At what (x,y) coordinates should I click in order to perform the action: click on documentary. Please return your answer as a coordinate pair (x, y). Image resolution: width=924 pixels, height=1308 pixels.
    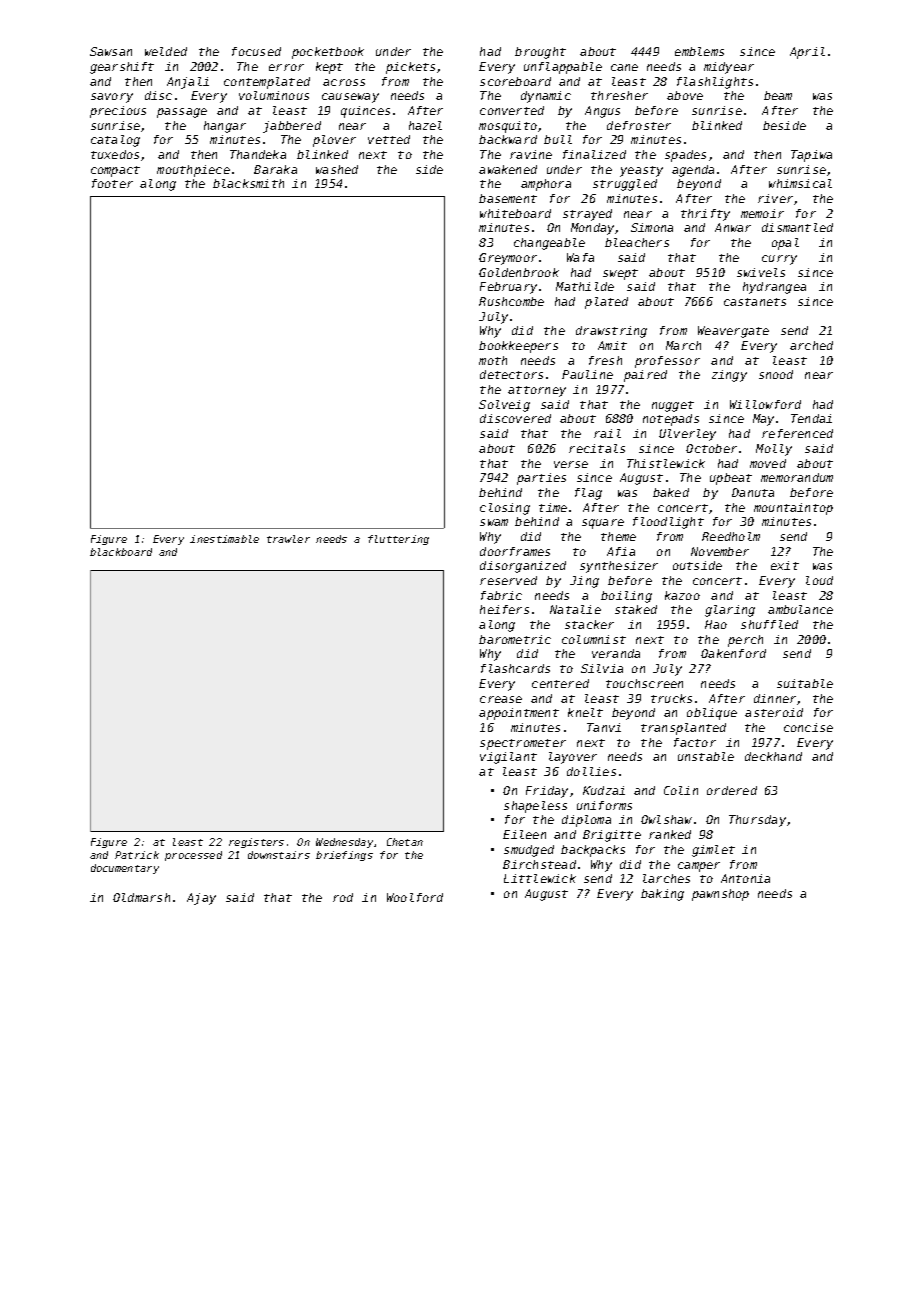
    Looking at the image, I should click on (125, 869).
